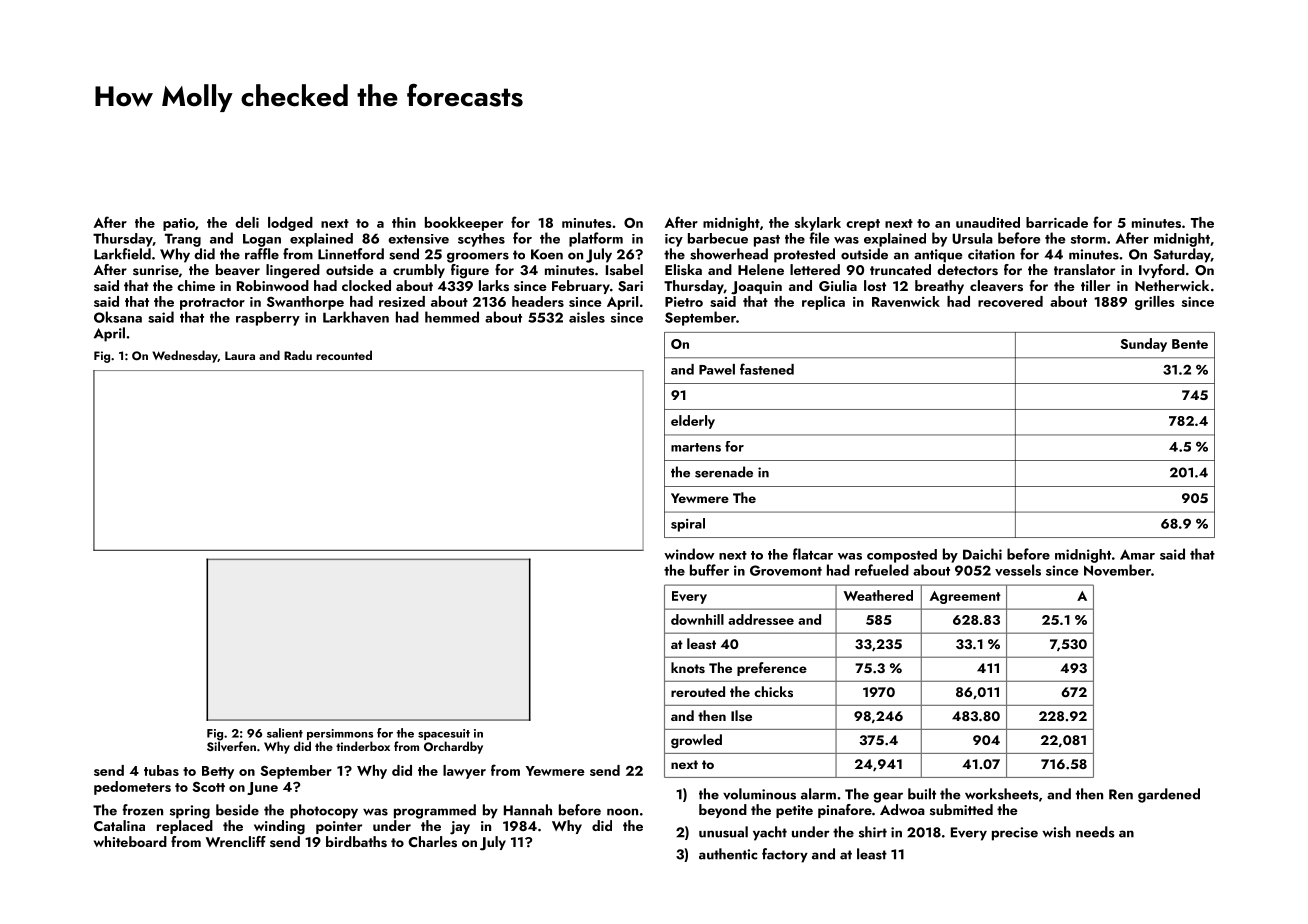  What do you see at coordinates (452, 317) in the screenshot?
I see `hemmed` at bounding box center [452, 317].
